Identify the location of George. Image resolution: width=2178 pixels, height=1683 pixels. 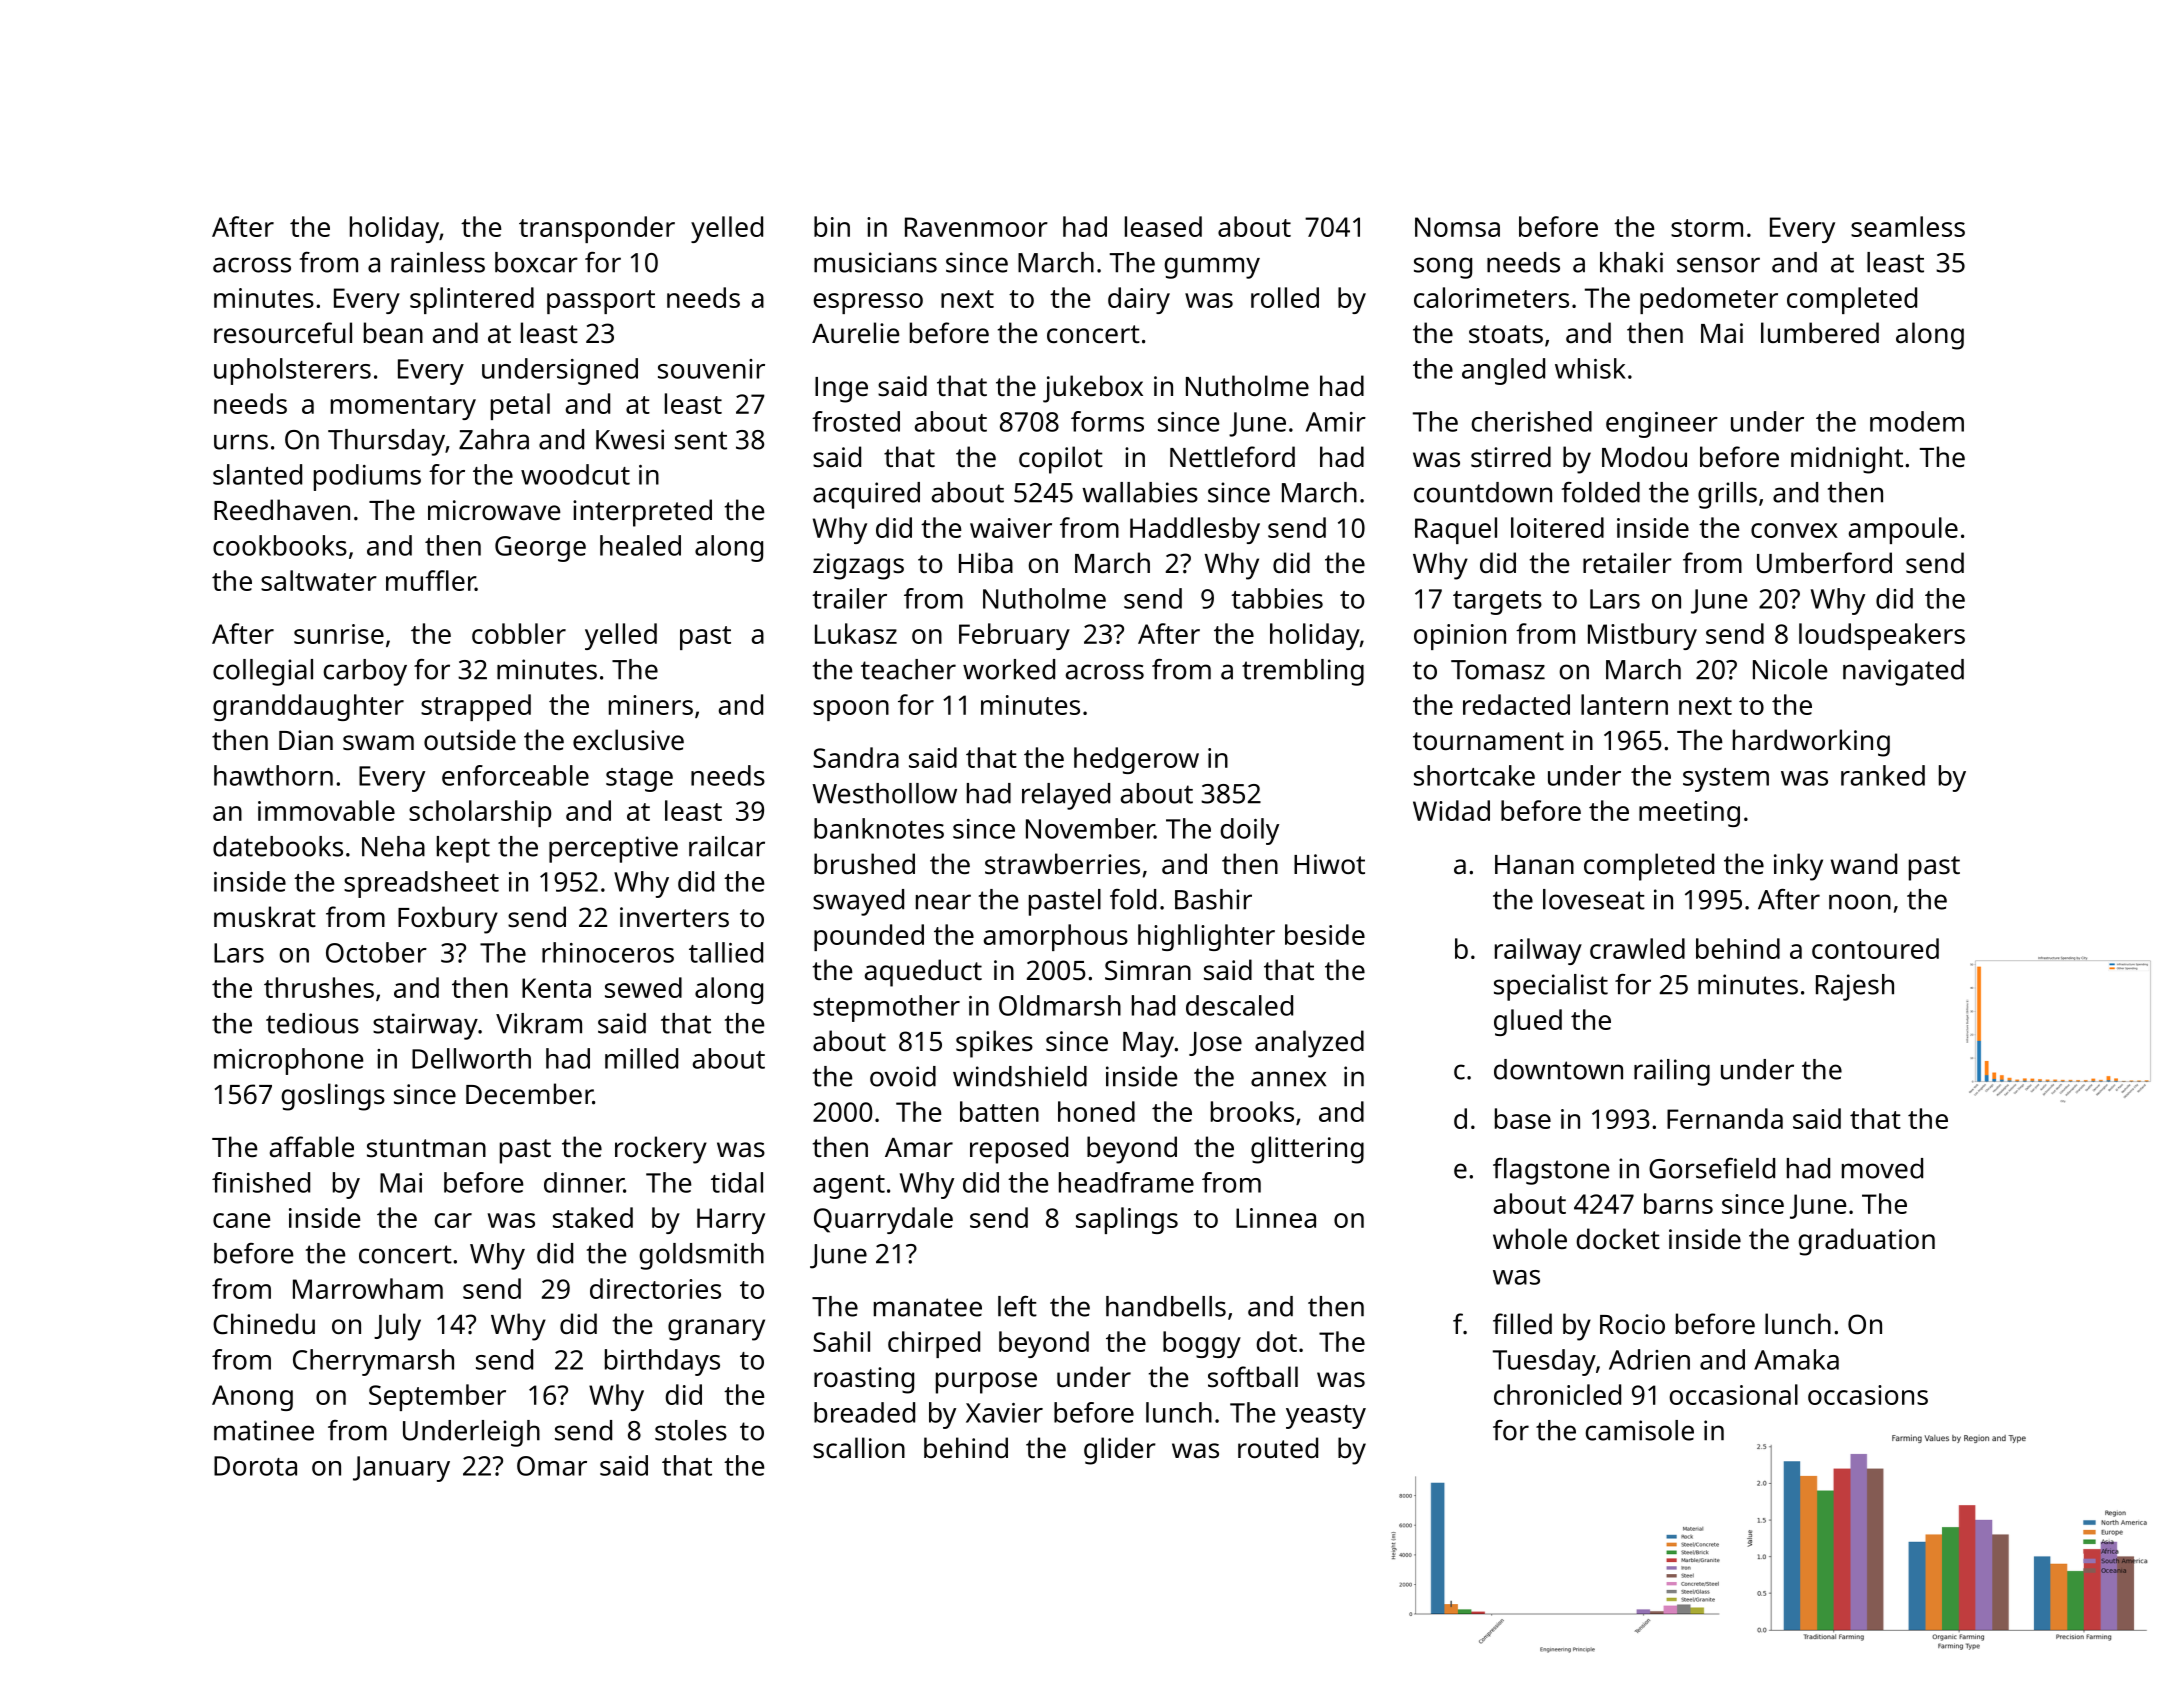
(540, 549).
